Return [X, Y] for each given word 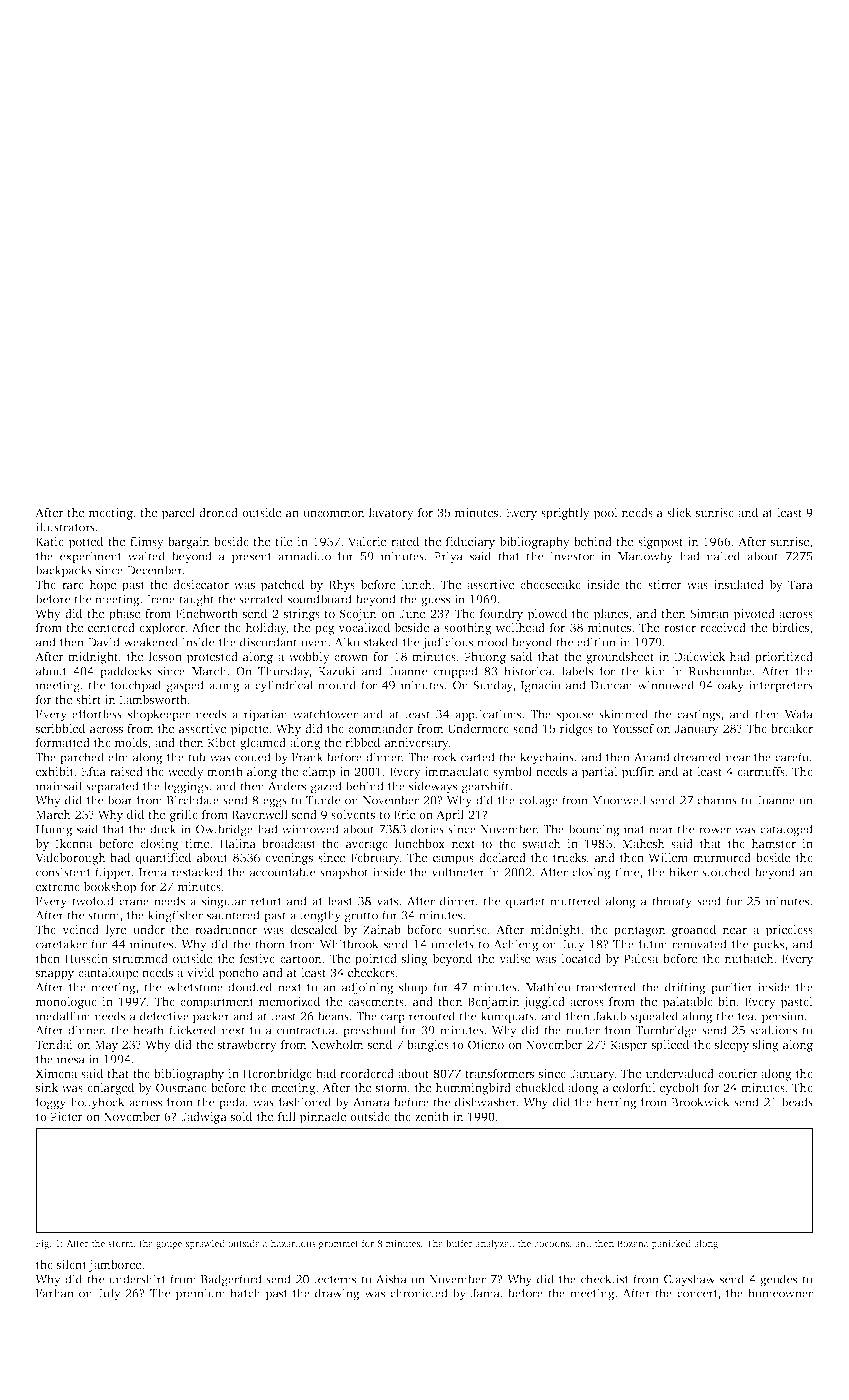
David [104, 642]
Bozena [633, 1243]
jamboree [115, 1266]
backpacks [63, 571]
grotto [361, 917]
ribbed [362, 742]
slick [679, 512]
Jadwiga [204, 1118]
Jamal [487, 1293]
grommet [339, 1245]
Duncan [612, 685]
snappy [55, 975]
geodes [778, 1280]
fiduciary [470, 543]
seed [709, 901]
